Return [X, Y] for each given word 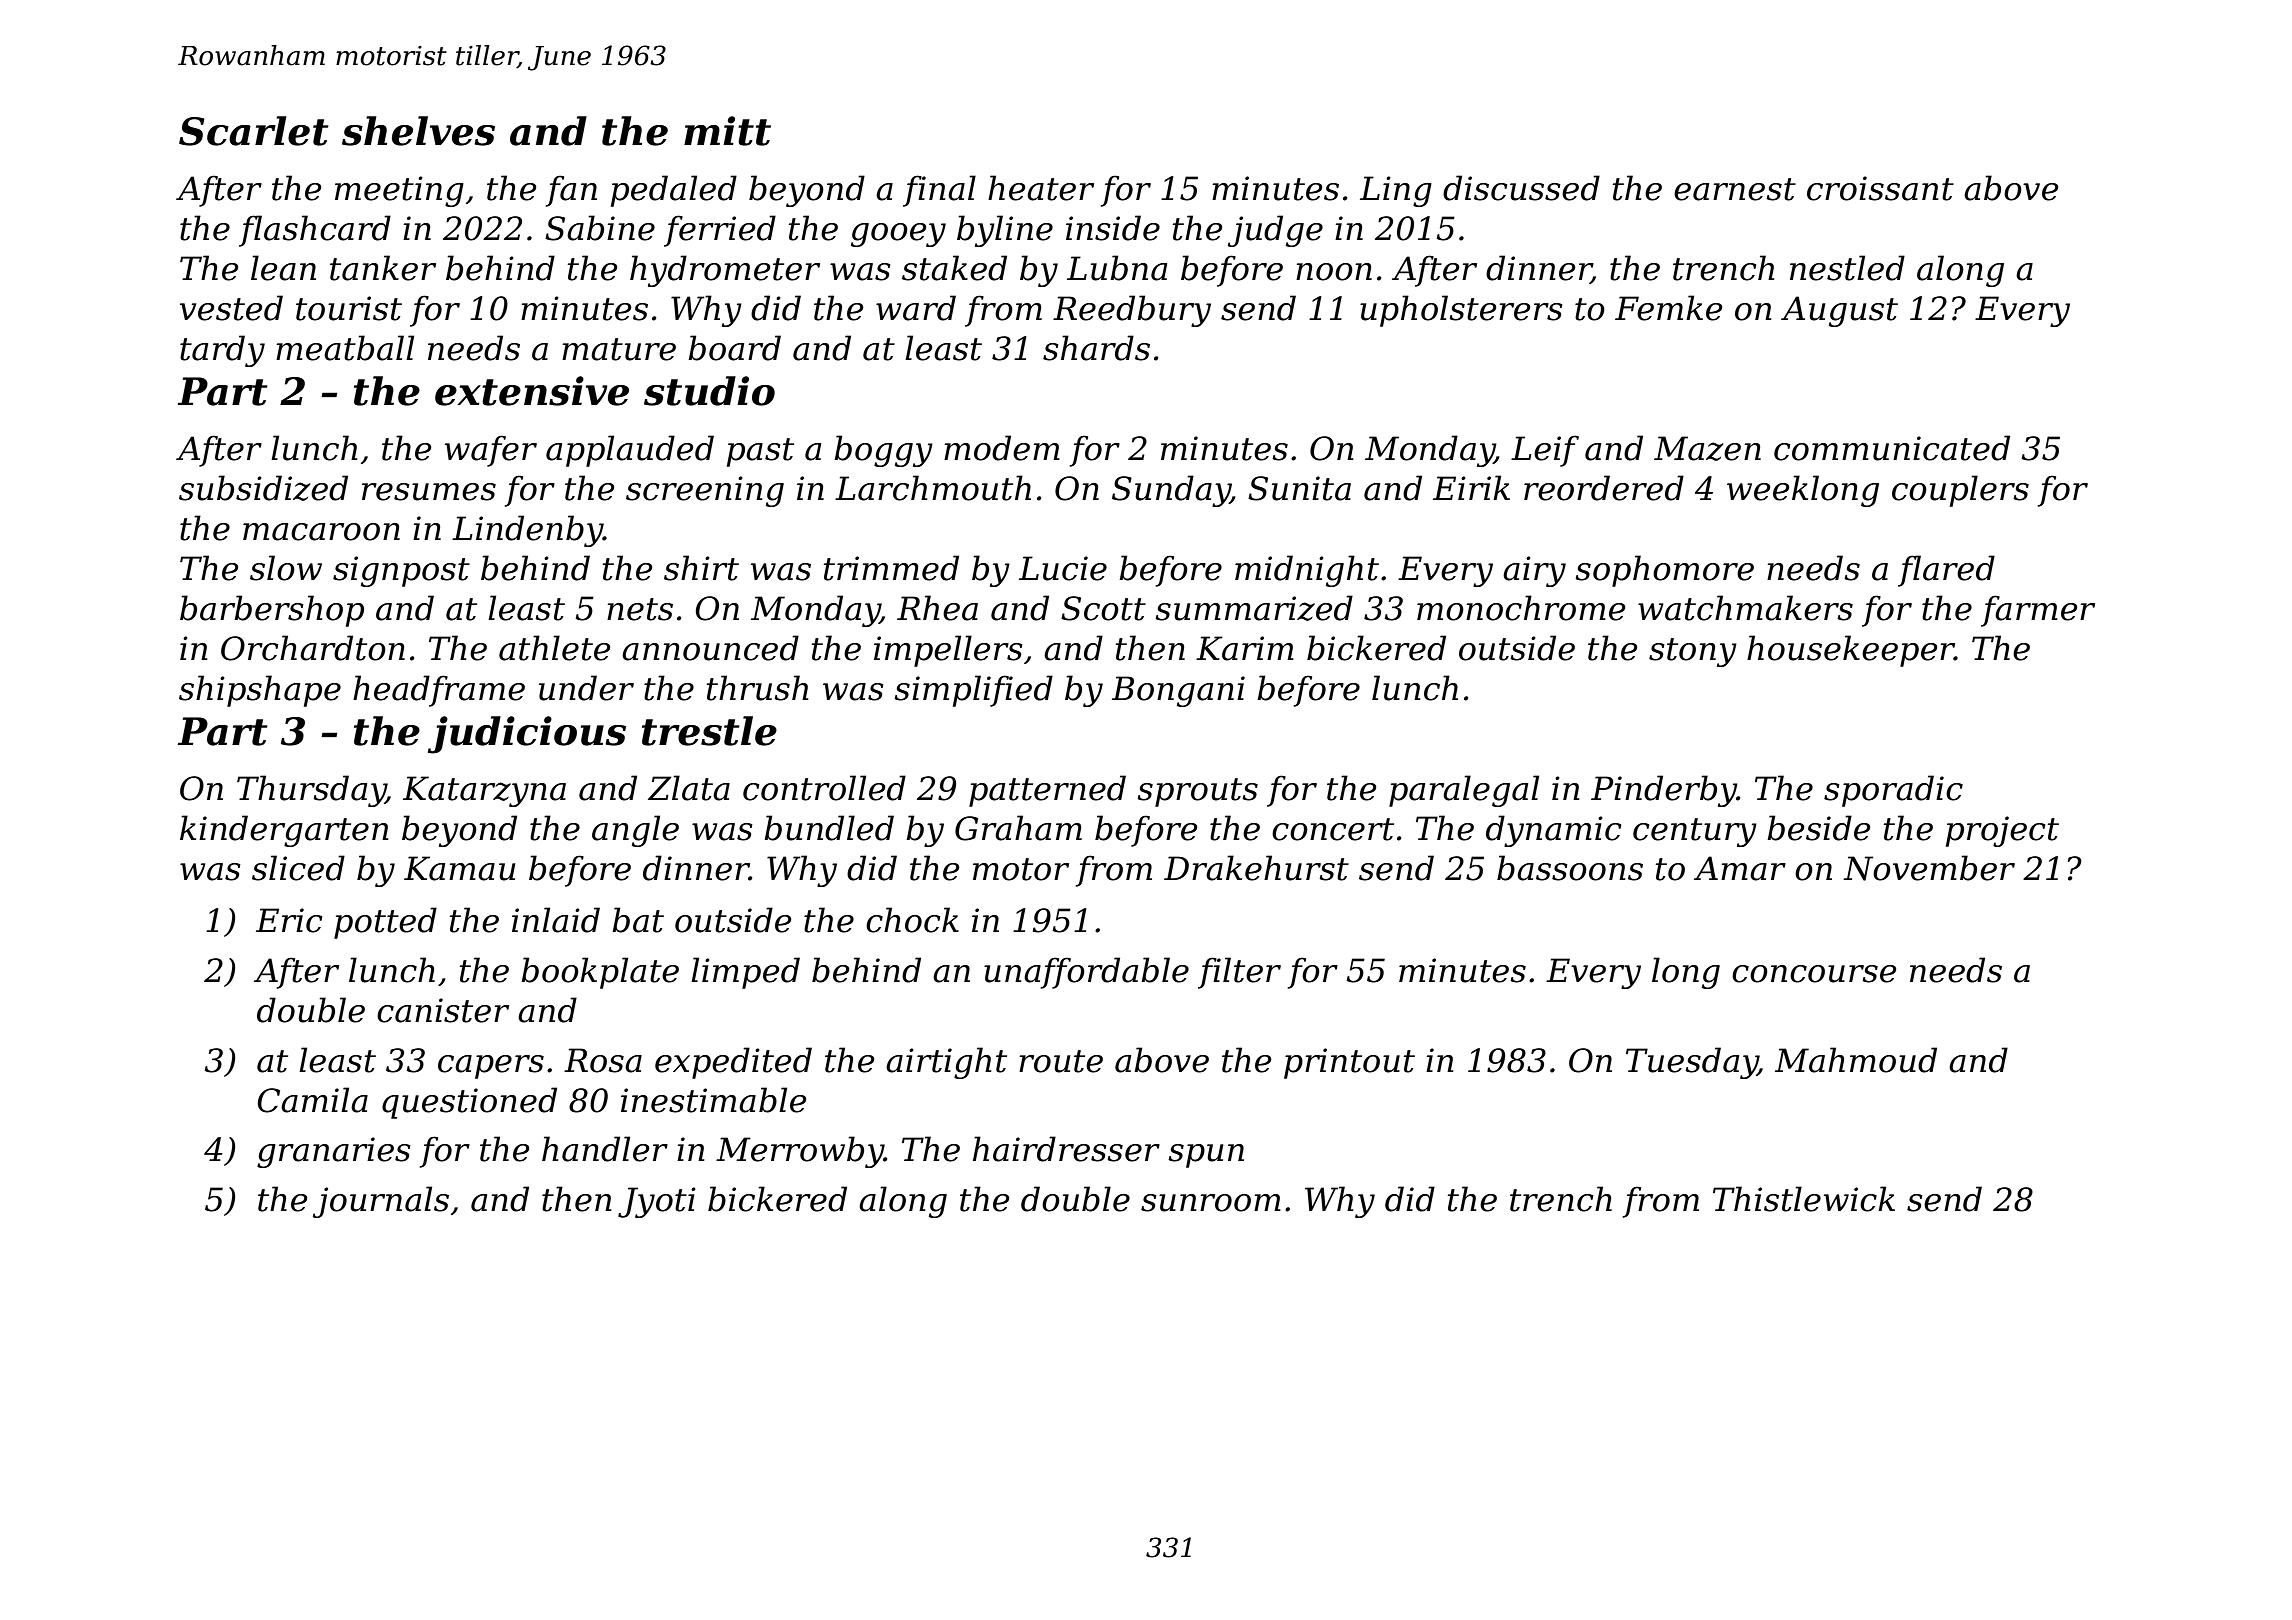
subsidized [263, 488]
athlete [554, 648]
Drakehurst [1256, 868]
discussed [1521, 188]
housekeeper [1850, 651]
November [1929, 868]
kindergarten [284, 831]
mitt [727, 131]
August [1839, 311]
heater [1041, 188]
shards [1096, 348]
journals [381, 1202]
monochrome [1521, 608]
